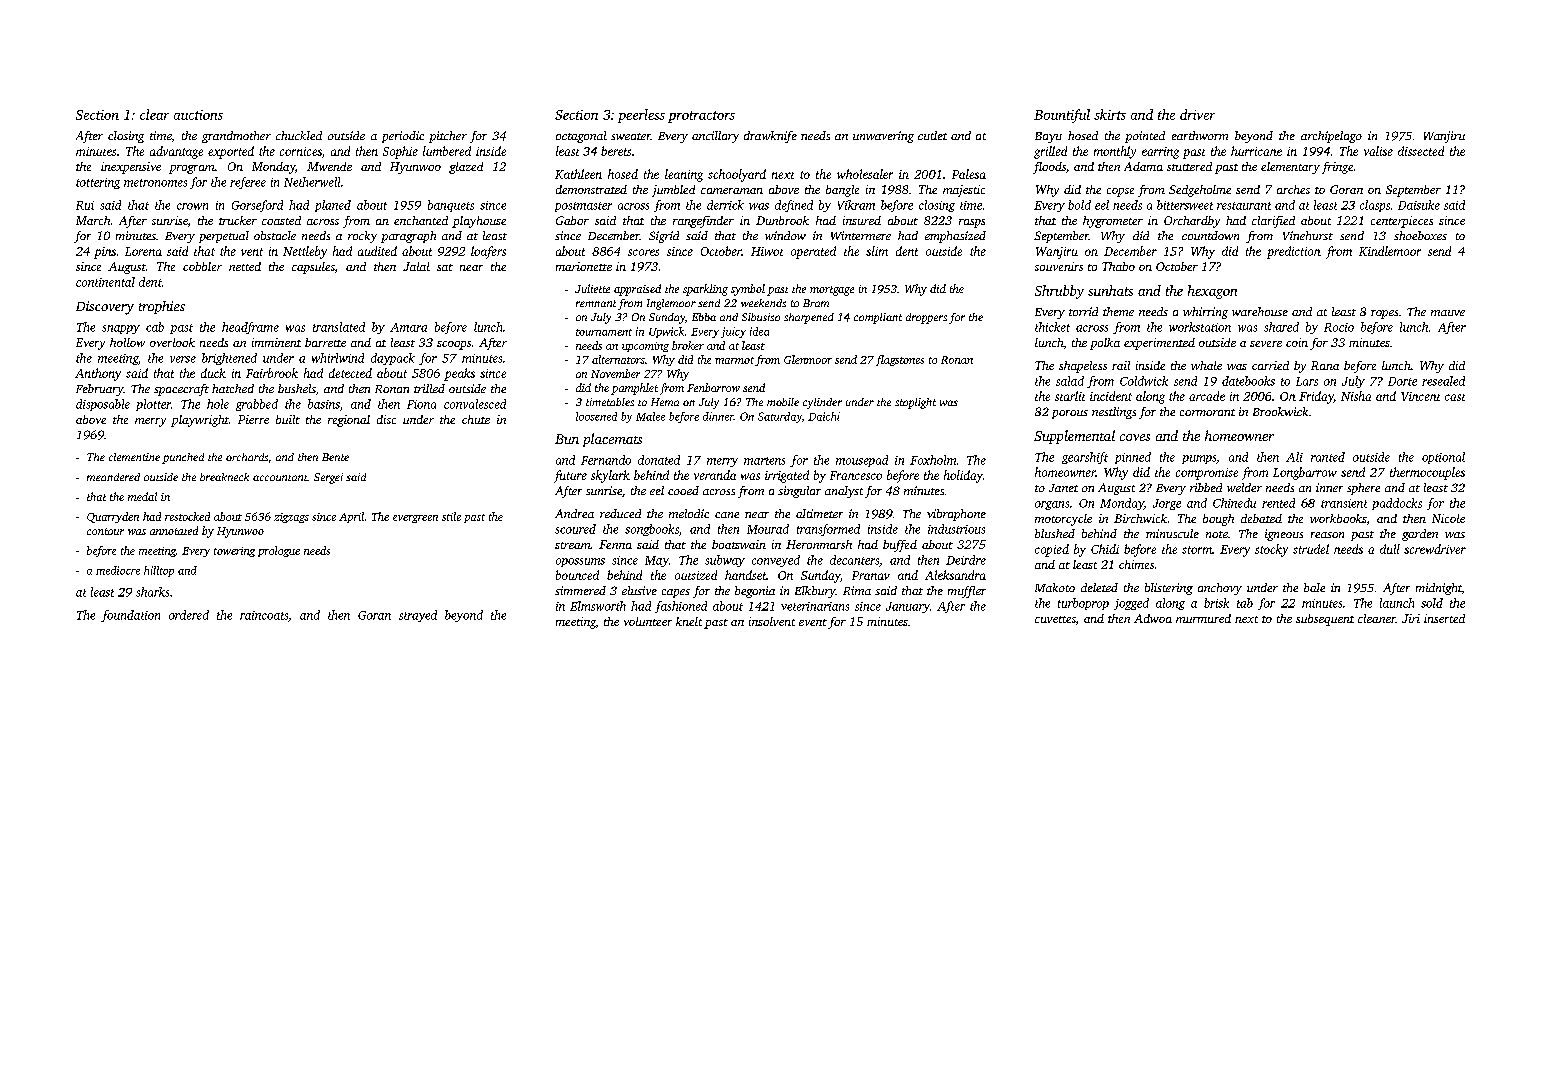 The image size is (1541, 1090). What do you see at coordinates (1062, 116) in the screenshot?
I see `Bountiful` at bounding box center [1062, 116].
